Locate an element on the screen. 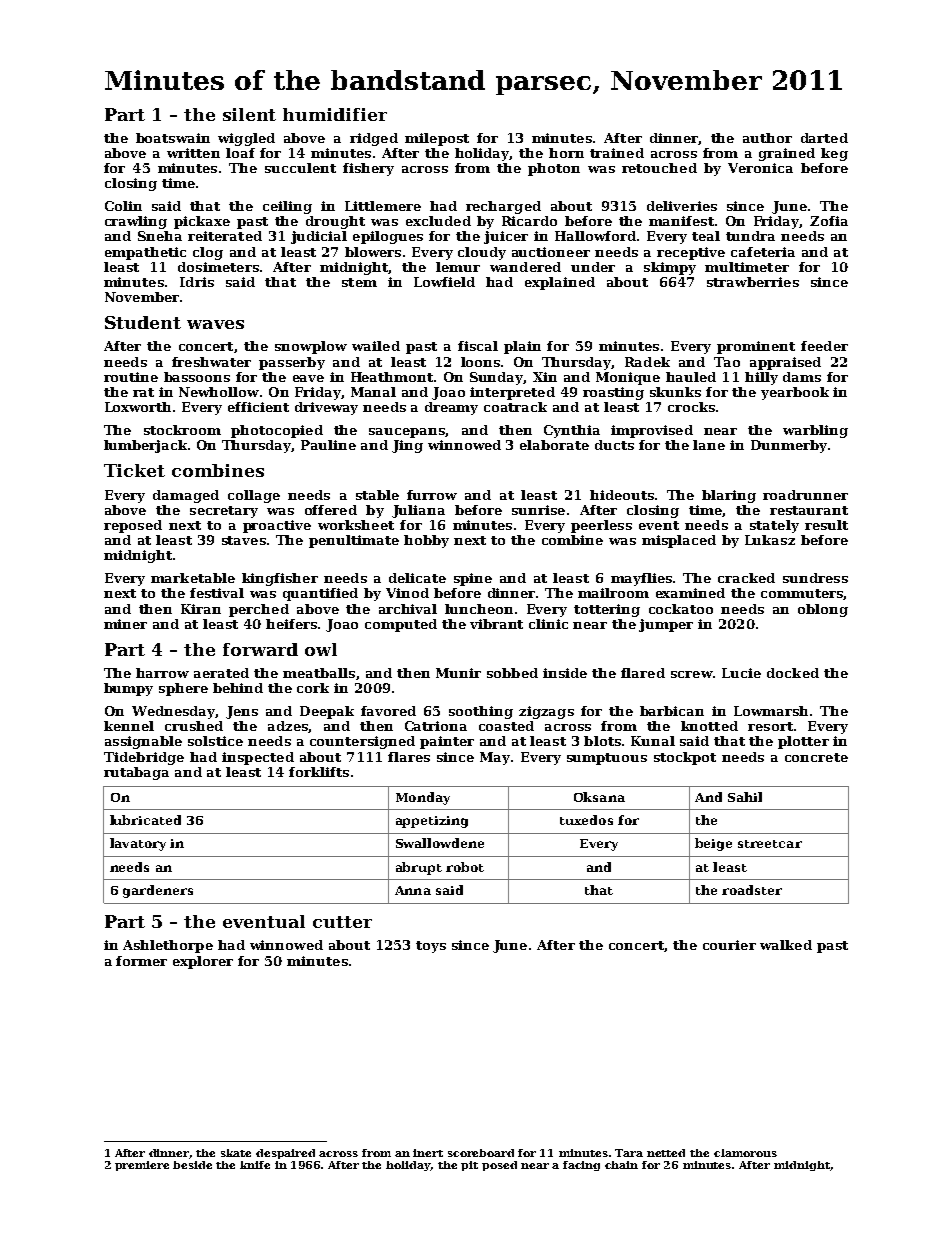 Image resolution: width=952 pixels, height=1233 pixels. milepost is located at coordinates (437, 139).
